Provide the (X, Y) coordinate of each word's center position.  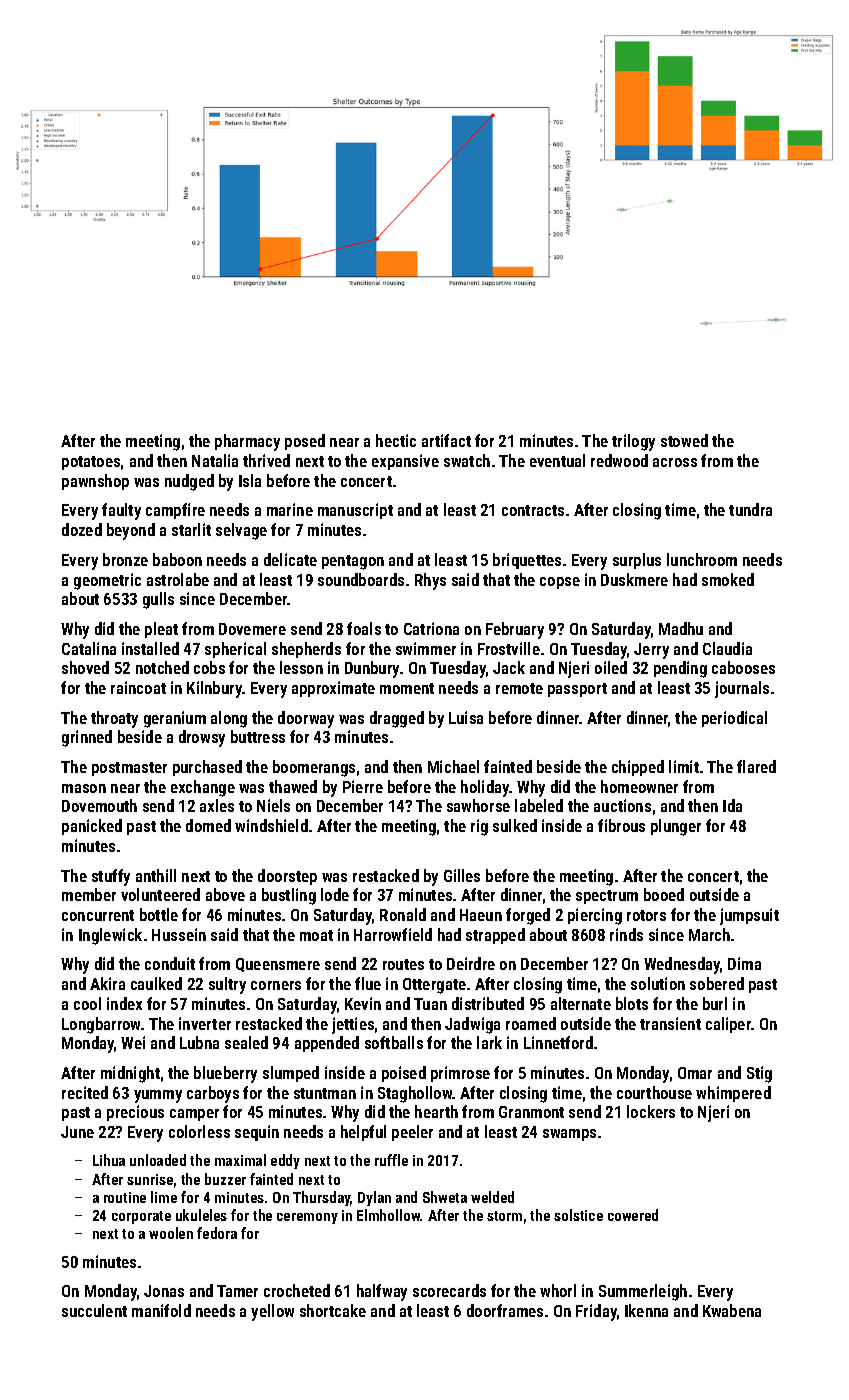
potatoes (91, 463)
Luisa (466, 717)
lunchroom (702, 559)
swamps (569, 1135)
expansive (405, 462)
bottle (159, 914)
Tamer (237, 1291)
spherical (235, 650)
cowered (633, 1215)
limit (684, 766)
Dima (744, 963)
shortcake (333, 1310)
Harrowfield (393, 934)
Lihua (109, 1160)
